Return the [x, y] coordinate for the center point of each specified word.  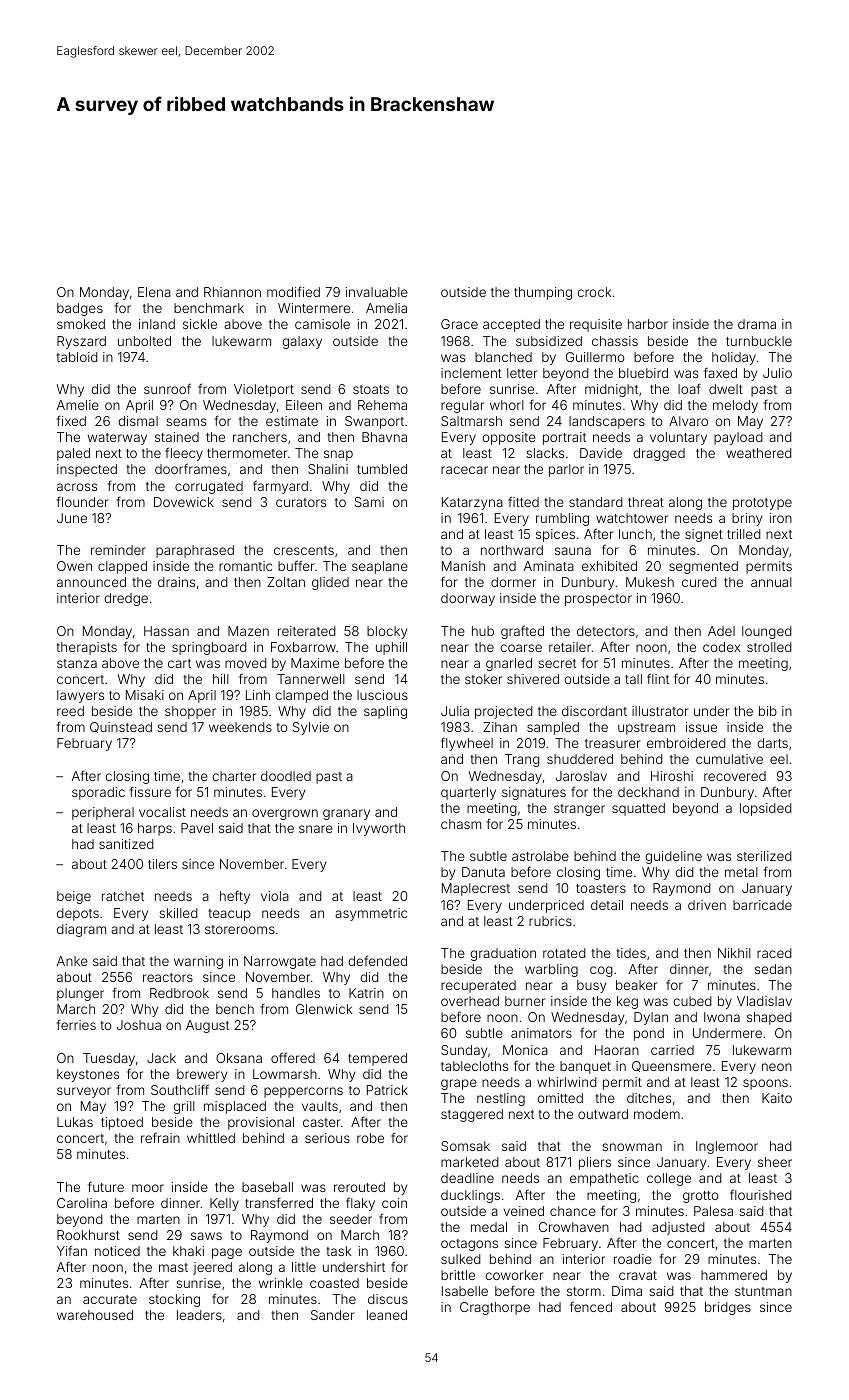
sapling [385, 712]
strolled [769, 647]
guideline [673, 857]
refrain [160, 1138]
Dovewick [184, 502]
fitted [523, 501]
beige [74, 897]
